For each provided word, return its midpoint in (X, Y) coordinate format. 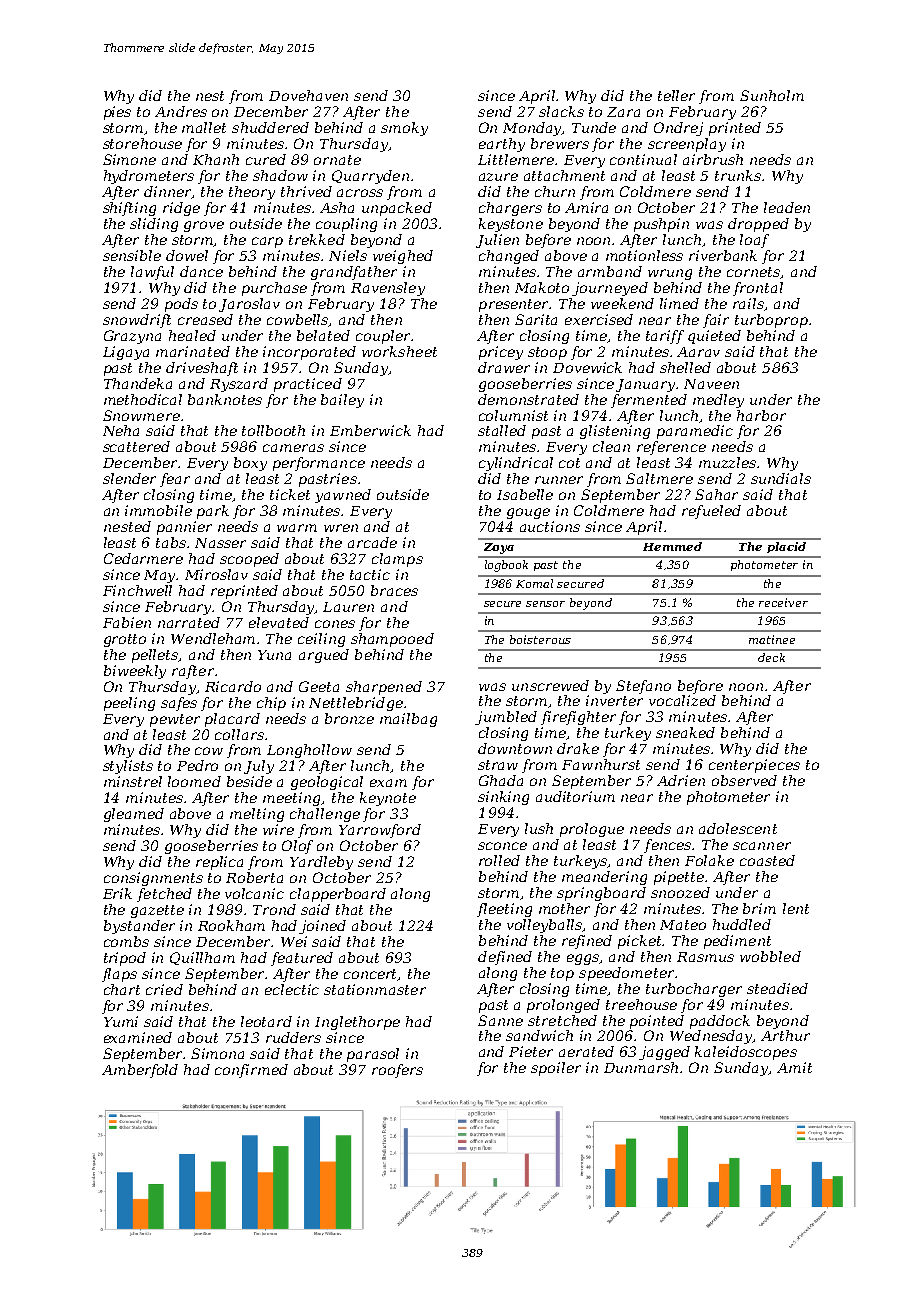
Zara (623, 112)
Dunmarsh (641, 1067)
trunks (738, 175)
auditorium (575, 796)
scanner (762, 846)
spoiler (556, 1069)
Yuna (274, 655)
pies (117, 113)
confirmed (251, 1071)
